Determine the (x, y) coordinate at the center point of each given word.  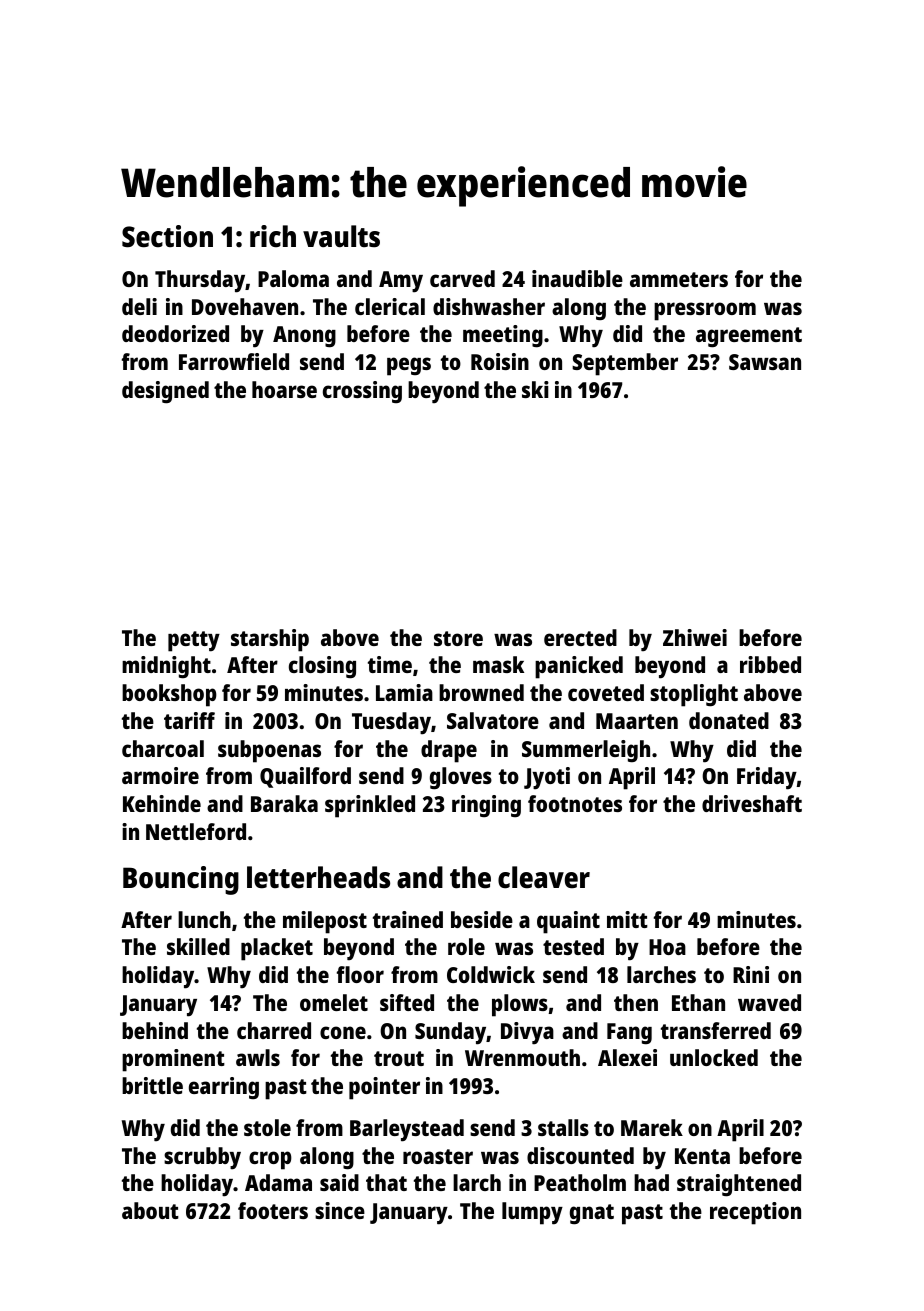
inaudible (577, 278)
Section (167, 236)
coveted (606, 692)
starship (270, 640)
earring (224, 1088)
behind (155, 1030)
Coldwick (491, 974)
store (458, 638)
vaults (341, 236)
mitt (627, 919)
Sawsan (765, 362)
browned (481, 692)
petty (194, 641)
